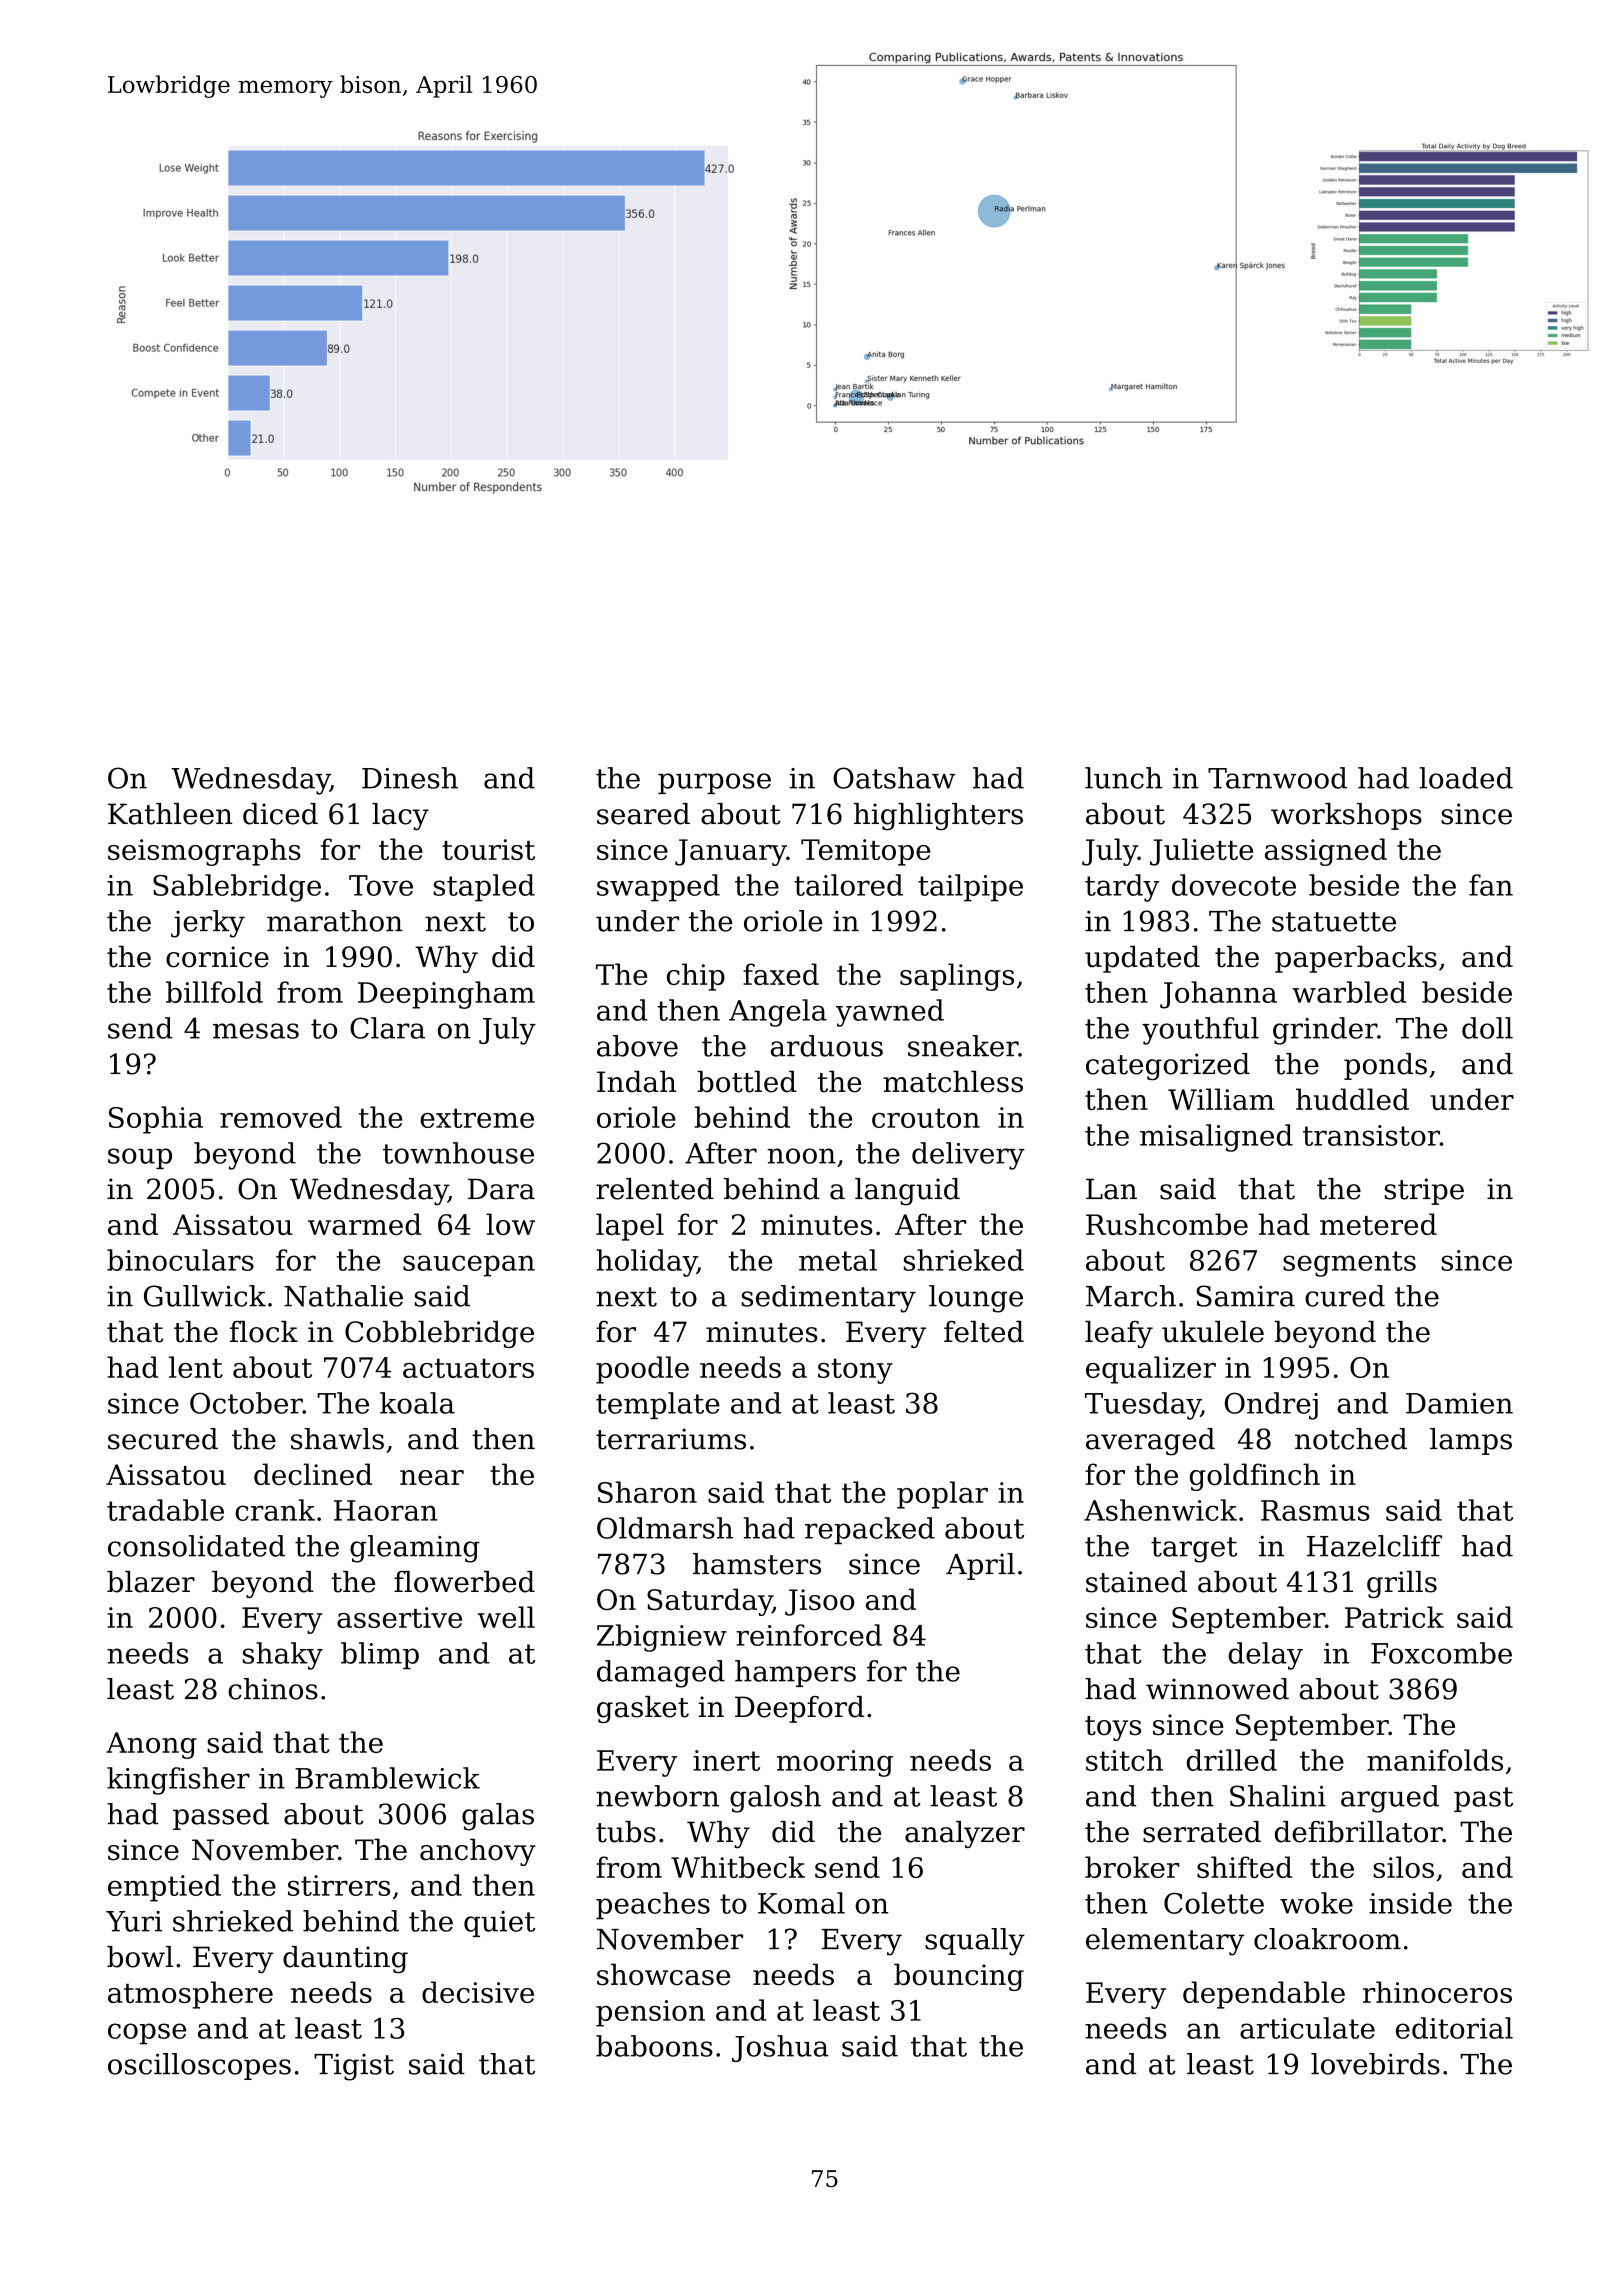  What do you see at coordinates (671, 1439) in the document?
I see `terrariums` at bounding box center [671, 1439].
